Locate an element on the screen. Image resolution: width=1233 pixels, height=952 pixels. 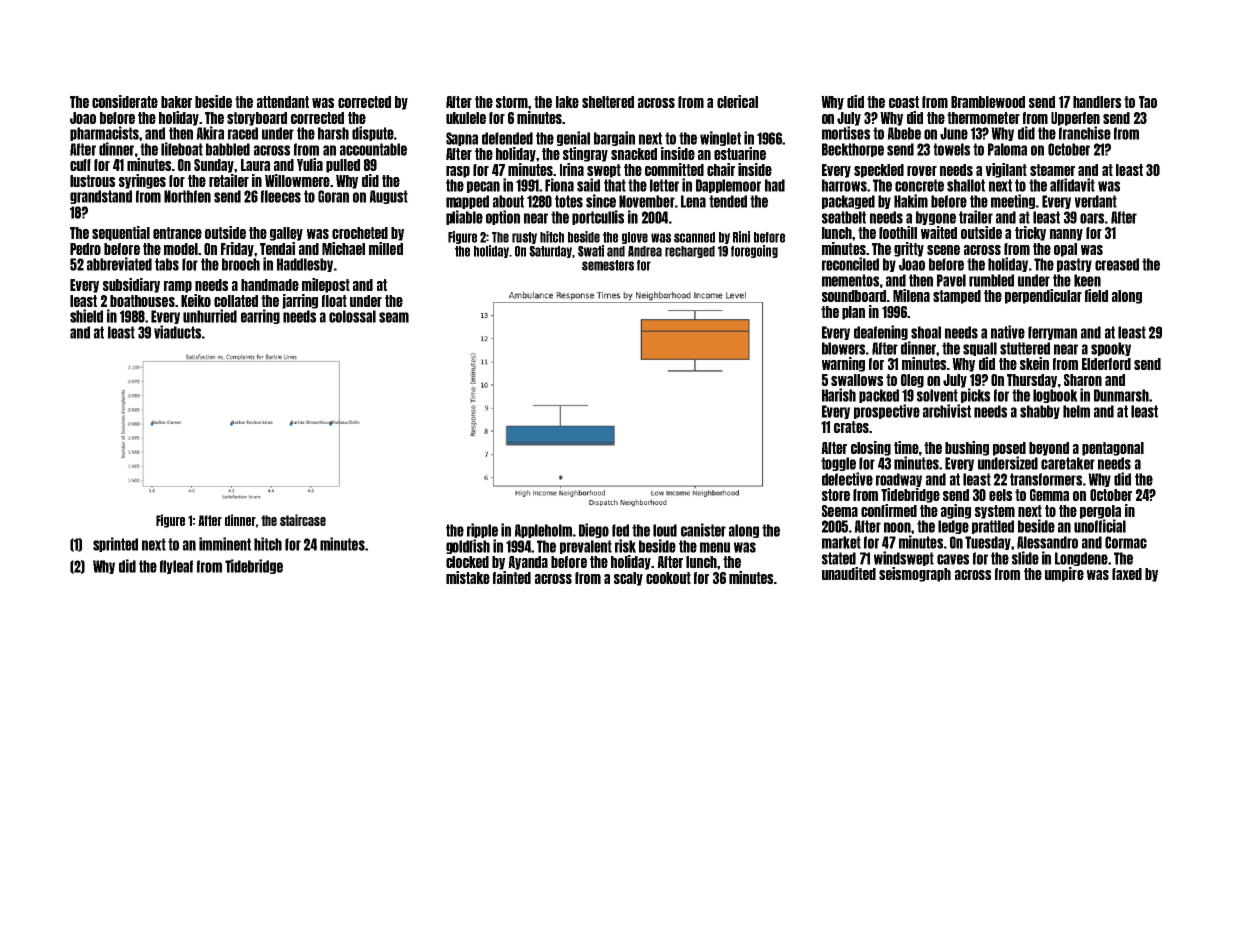
soundboard is located at coordinates (854, 296).
